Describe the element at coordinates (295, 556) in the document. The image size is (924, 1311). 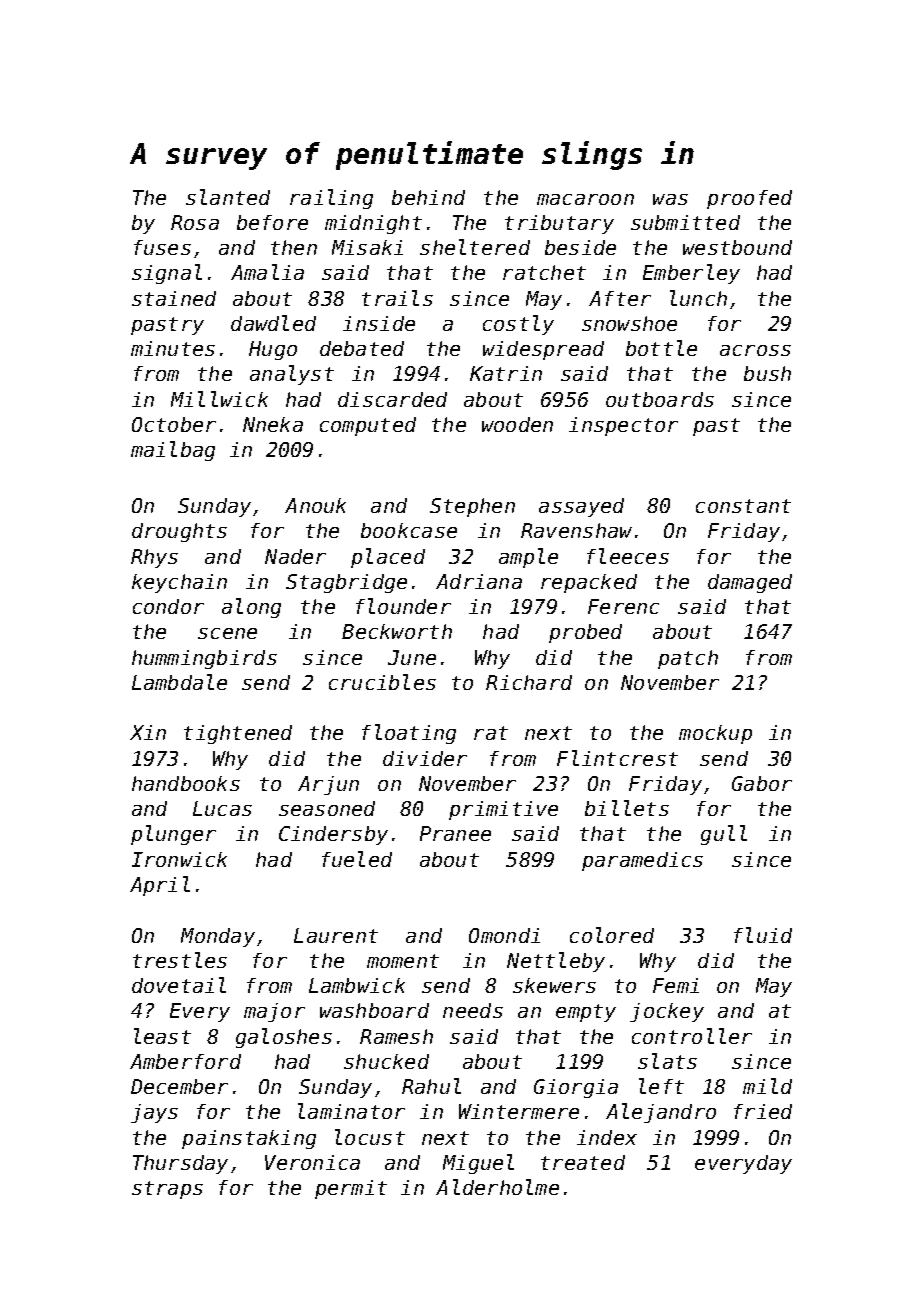
I see `Nader` at that location.
